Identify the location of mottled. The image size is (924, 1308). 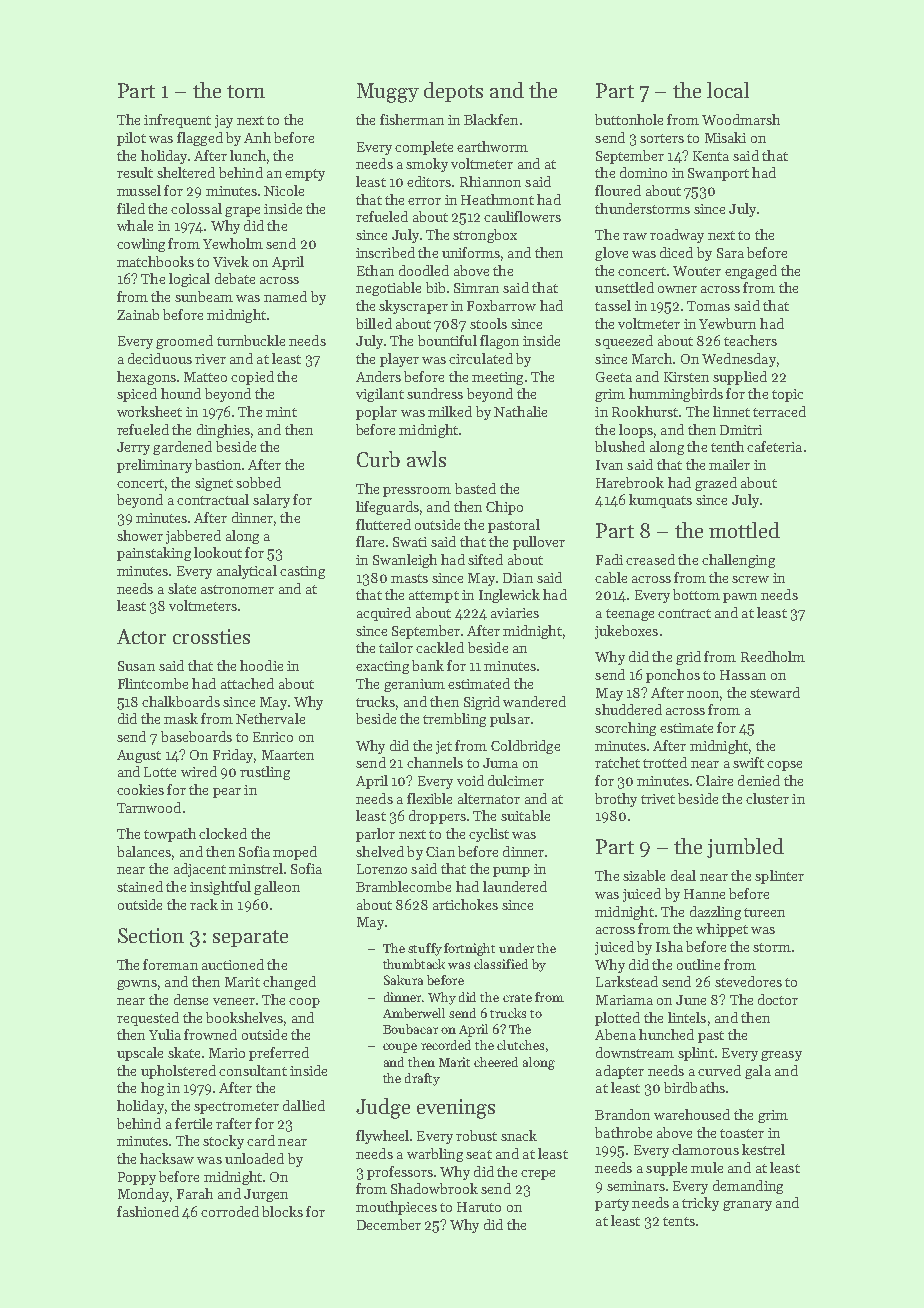
(744, 530).
